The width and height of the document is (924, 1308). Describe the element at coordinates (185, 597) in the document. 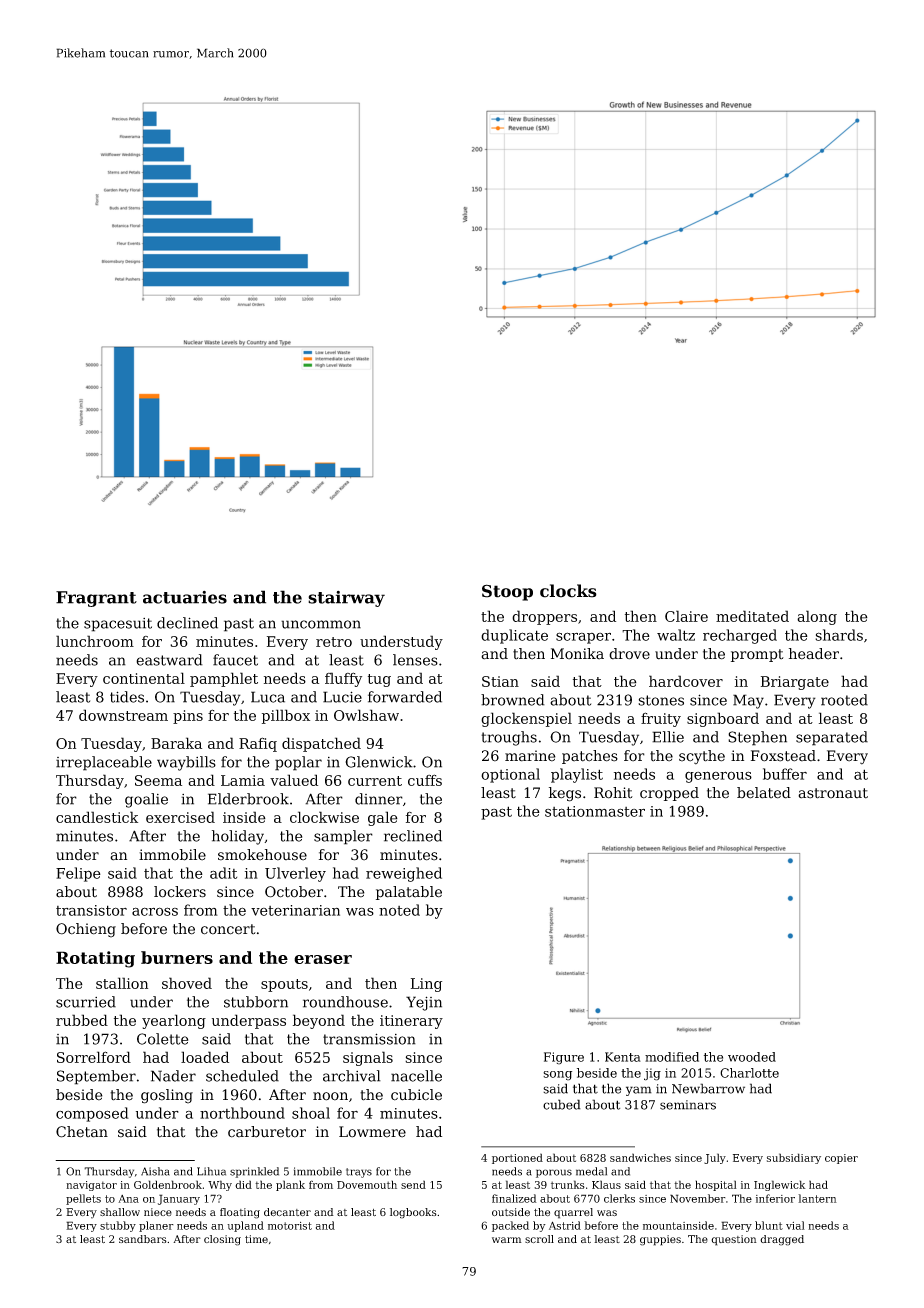

I see `actuaries` at that location.
